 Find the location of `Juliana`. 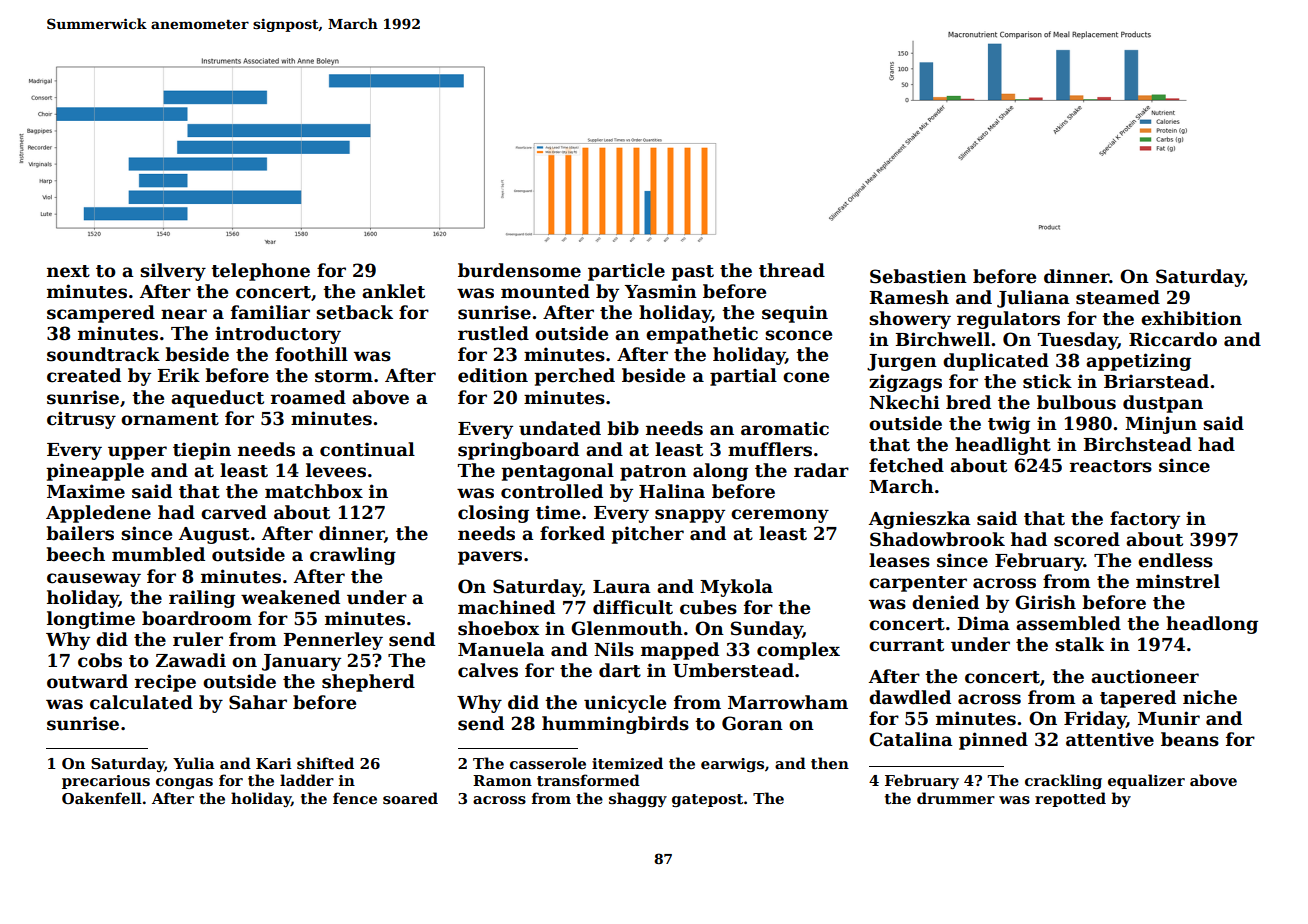

Juliana is located at coordinates (1033, 299).
